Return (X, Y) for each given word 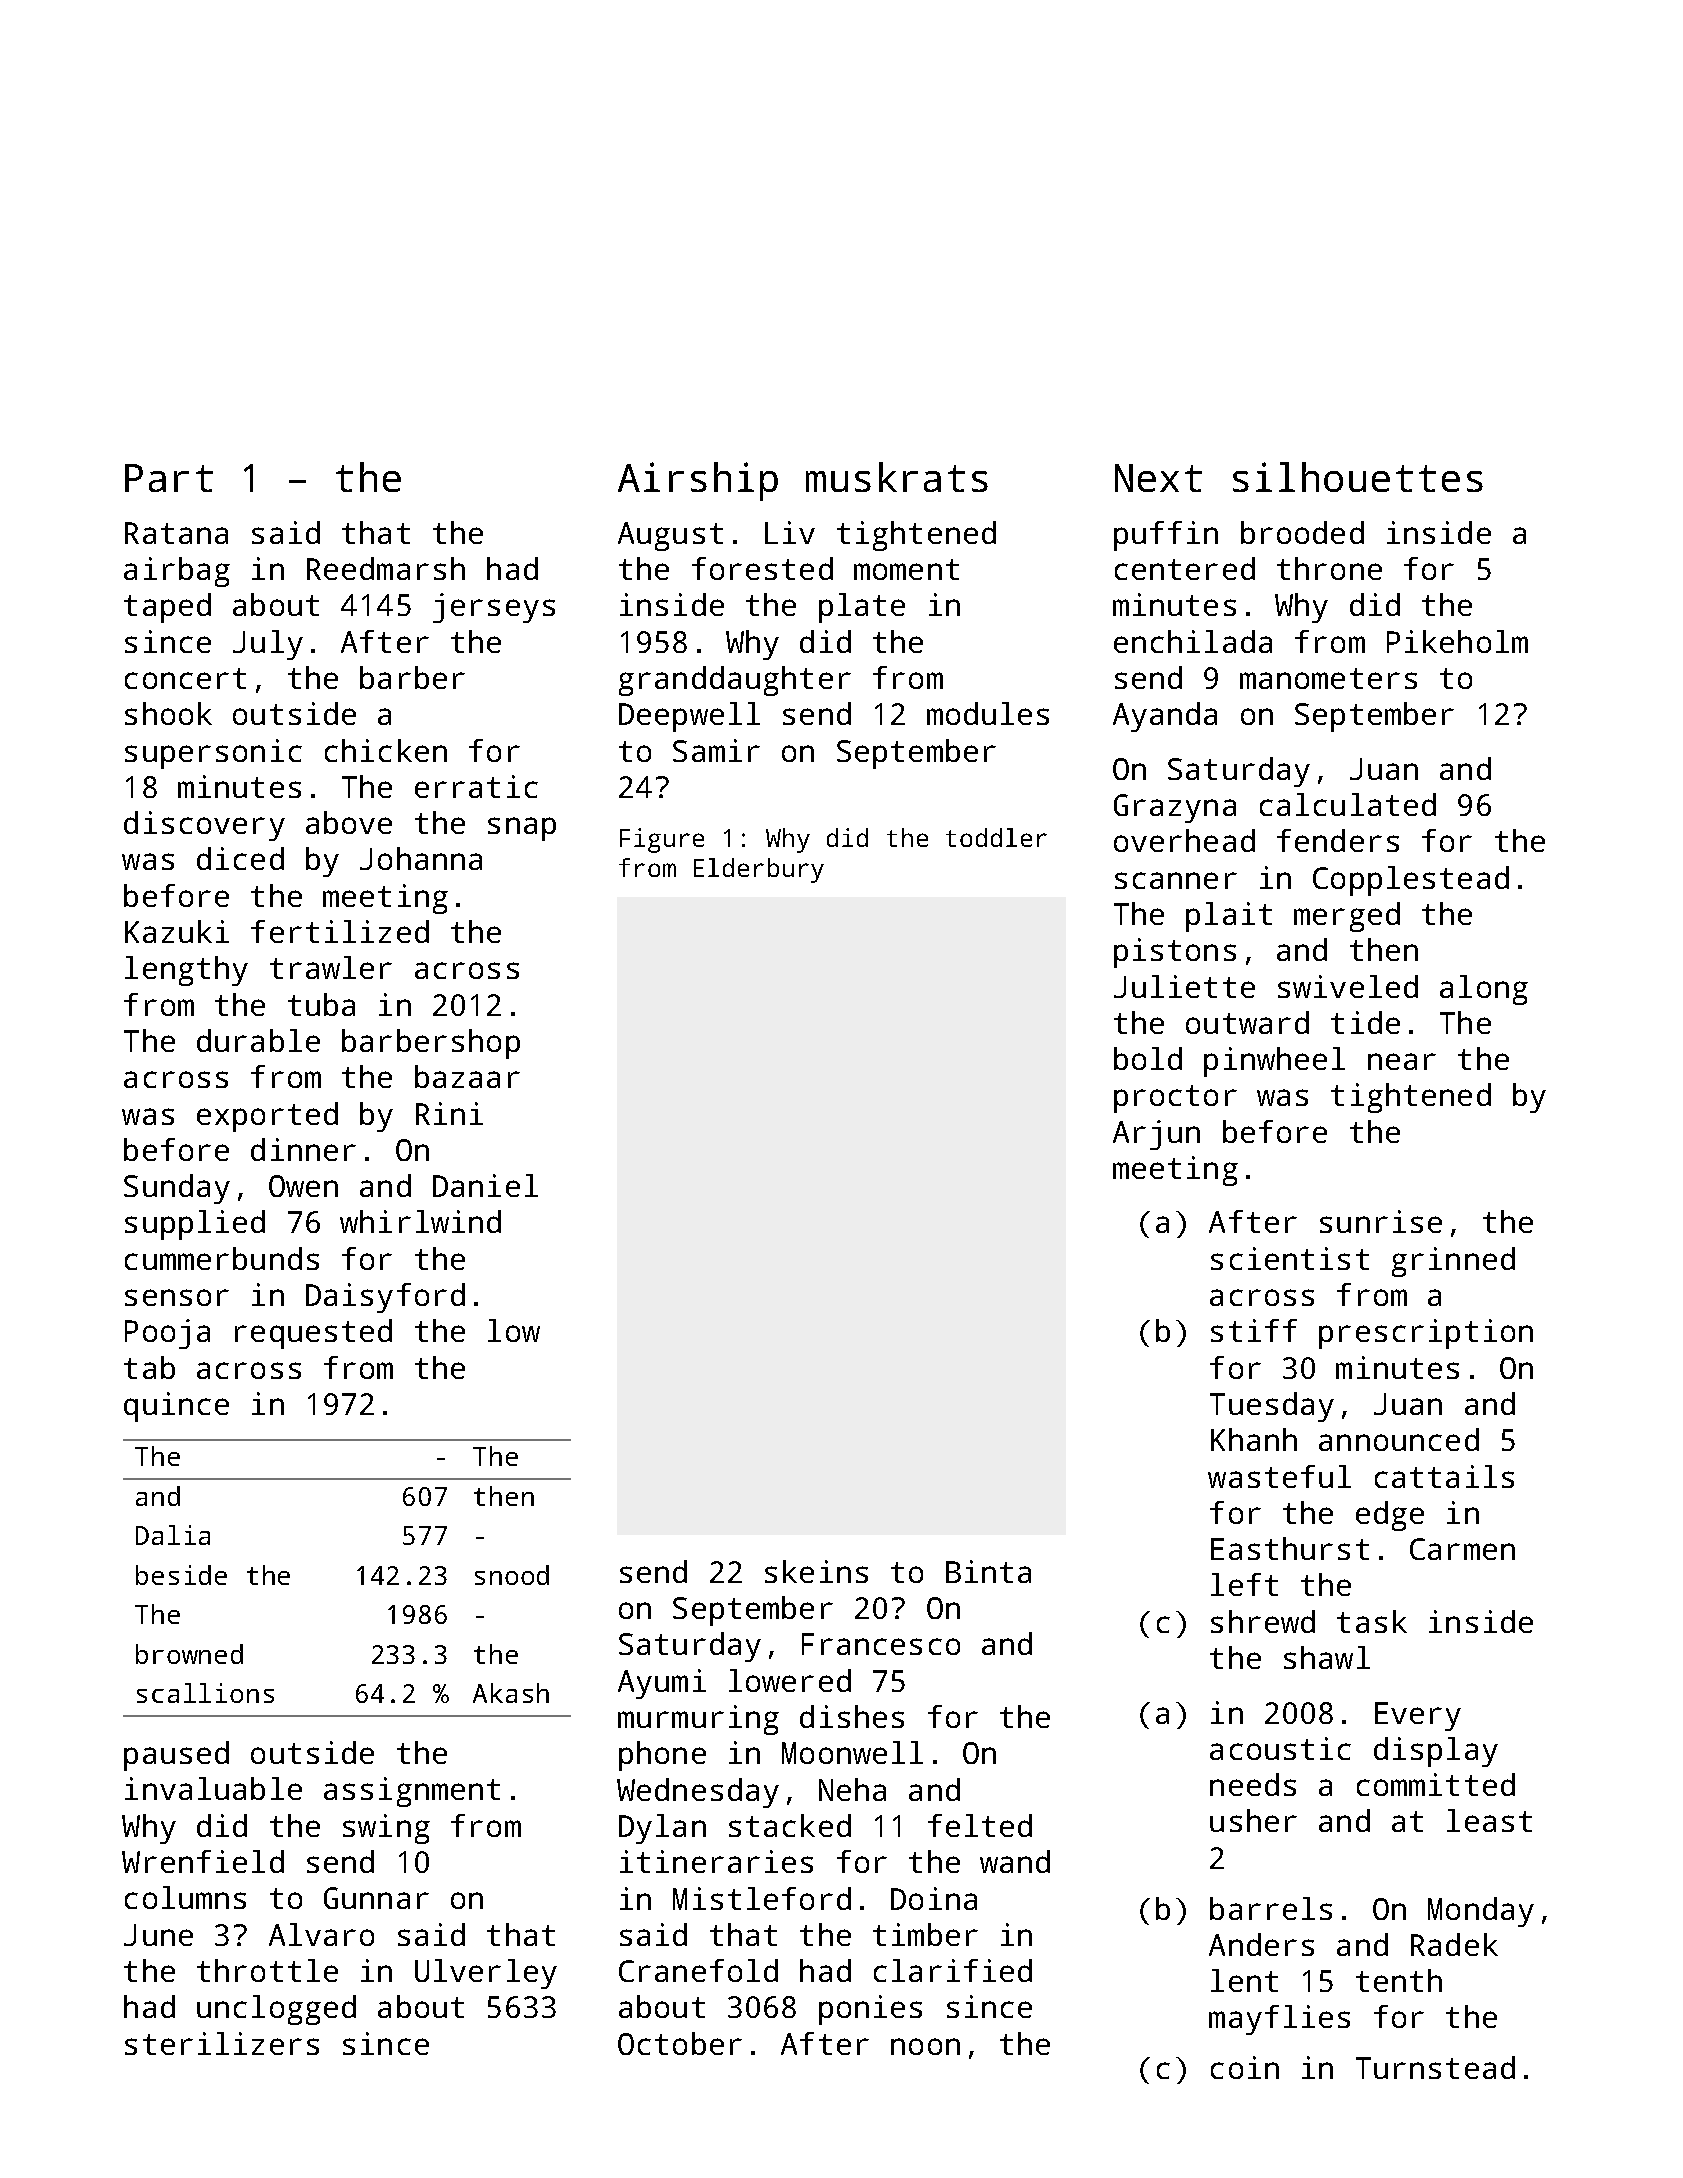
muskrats (897, 477)
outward (1247, 1022)
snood (512, 1575)
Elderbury (759, 870)
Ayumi (662, 1684)
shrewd (1263, 1621)
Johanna (421, 858)
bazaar (467, 1076)
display (1436, 1752)
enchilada (1193, 641)
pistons (1175, 953)
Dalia (173, 1535)
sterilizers (222, 2043)
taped (167, 608)
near (1402, 1061)
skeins (816, 1571)
